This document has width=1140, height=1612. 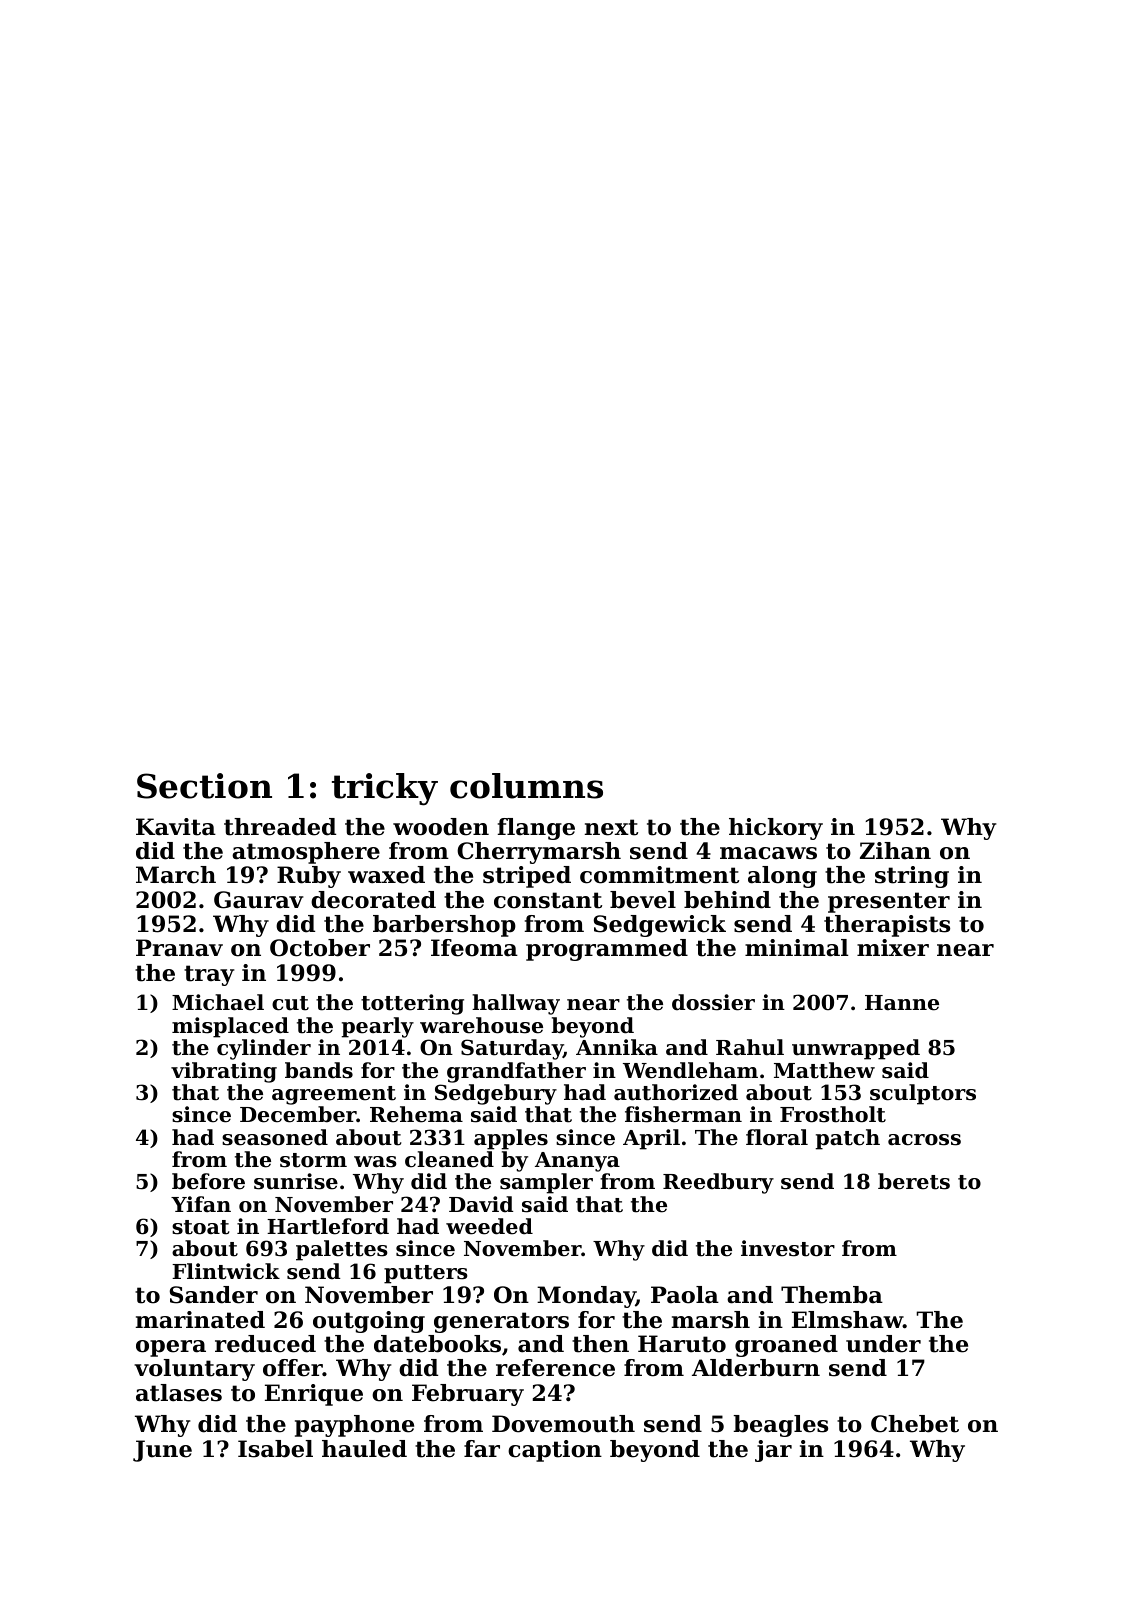 I want to click on reference, so click(x=555, y=1368).
